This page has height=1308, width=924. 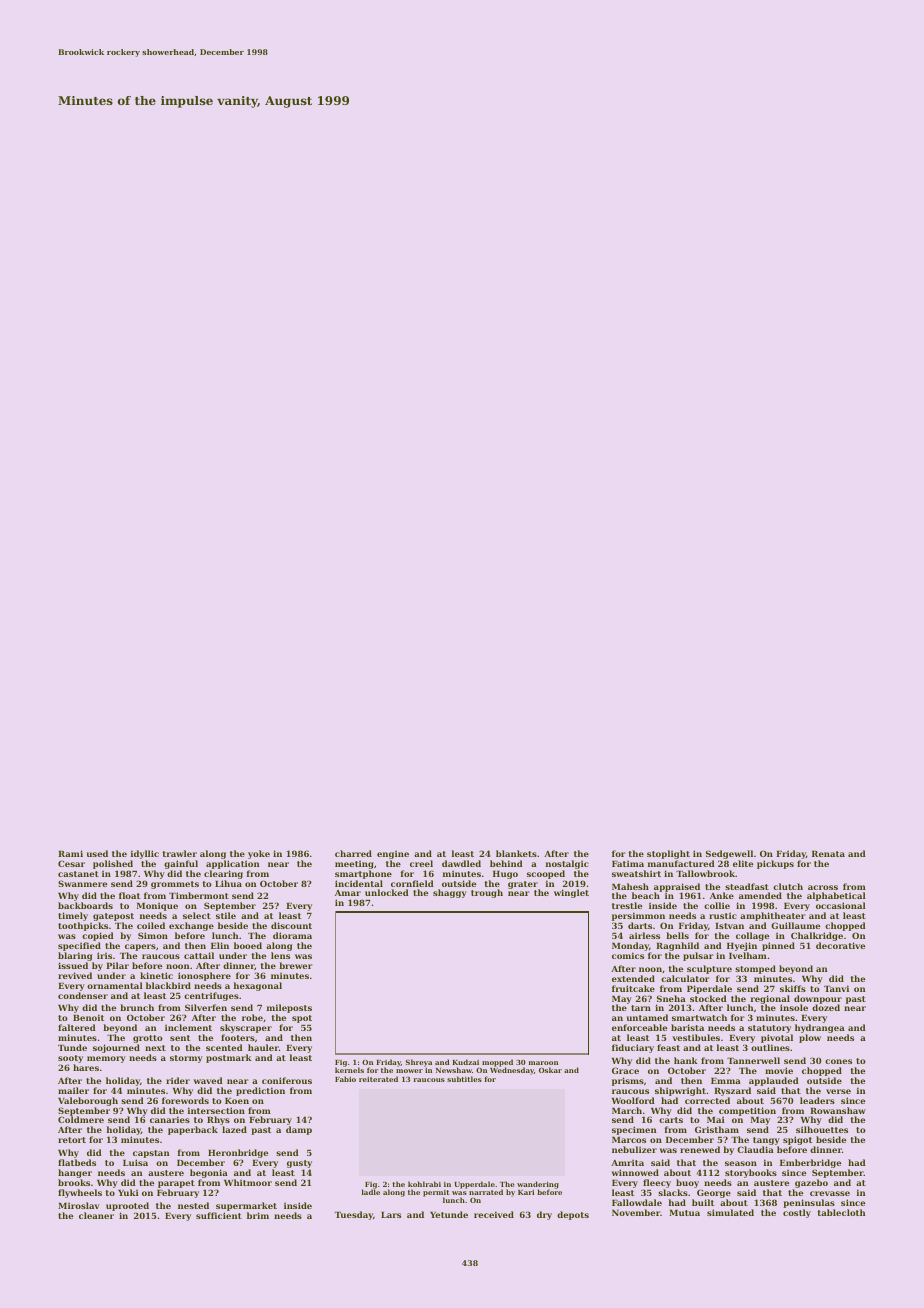 I want to click on hanger, so click(x=75, y=1173).
